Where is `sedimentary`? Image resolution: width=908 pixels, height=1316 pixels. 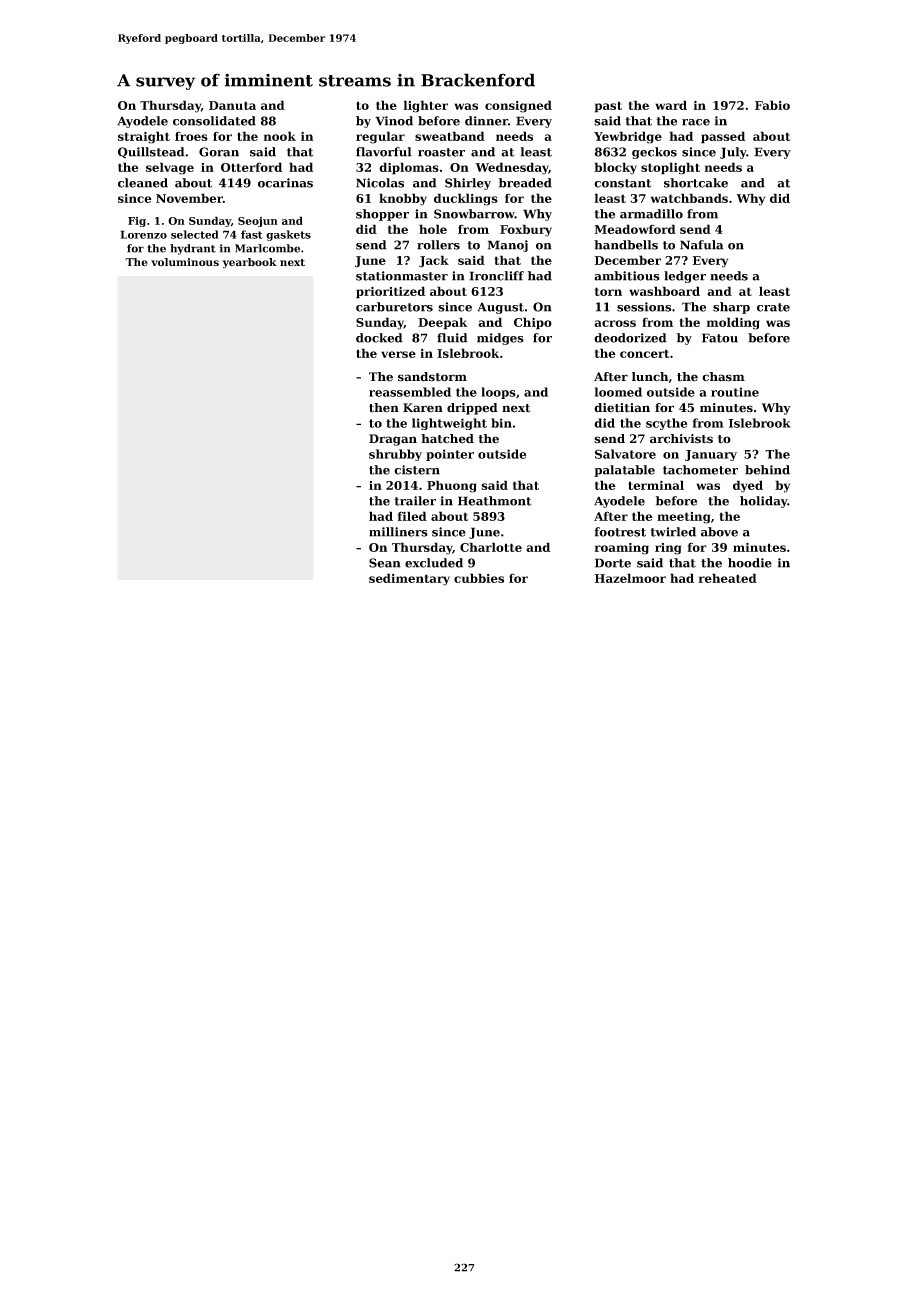 sedimentary is located at coordinates (409, 579).
